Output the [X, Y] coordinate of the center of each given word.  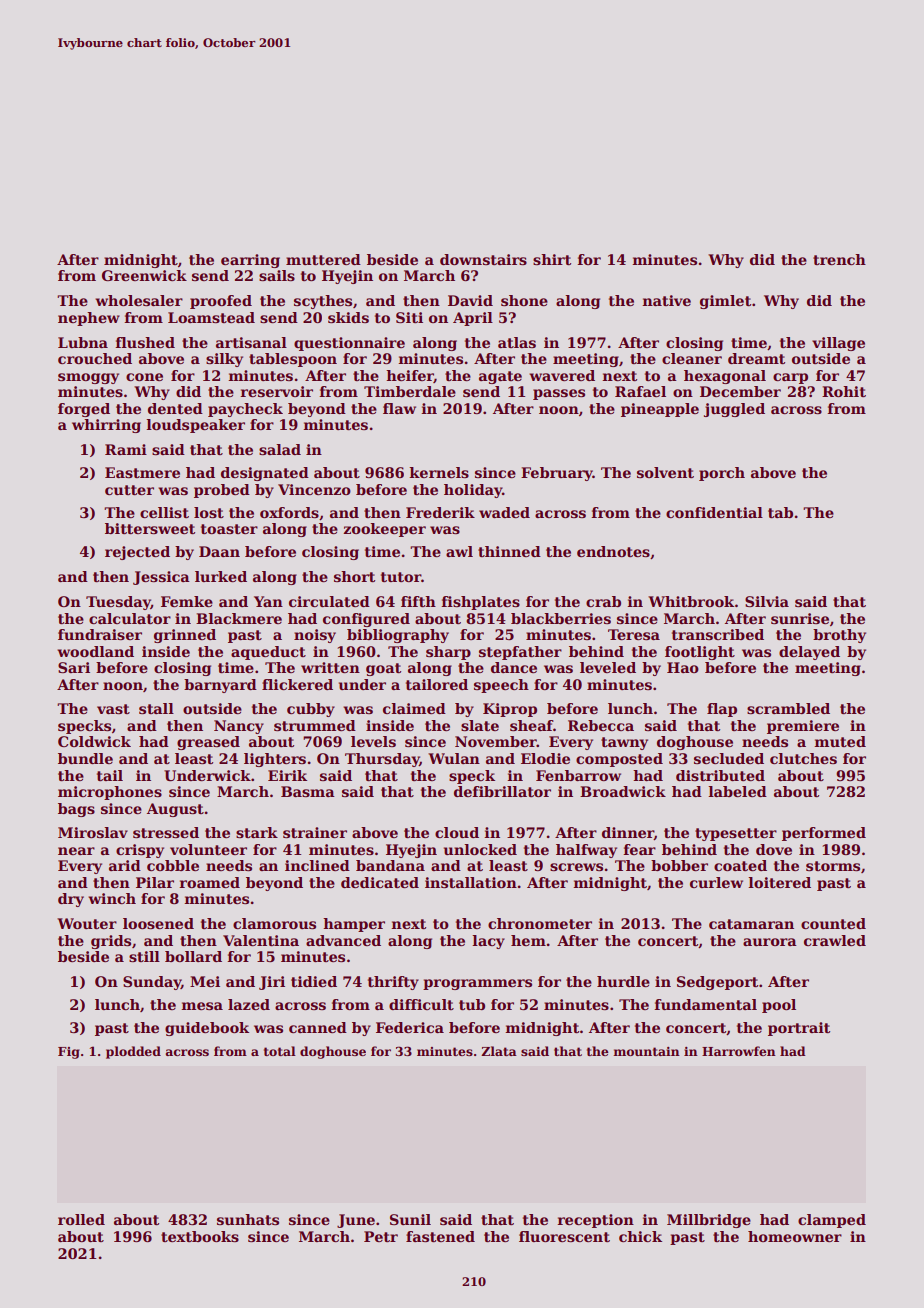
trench [839, 259]
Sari [74, 667]
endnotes [613, 551]
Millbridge [709, 1221]
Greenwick [144, 275]
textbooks [200, 1236]
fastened [440, 1236]
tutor [401, 577]
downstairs [483, 259]
